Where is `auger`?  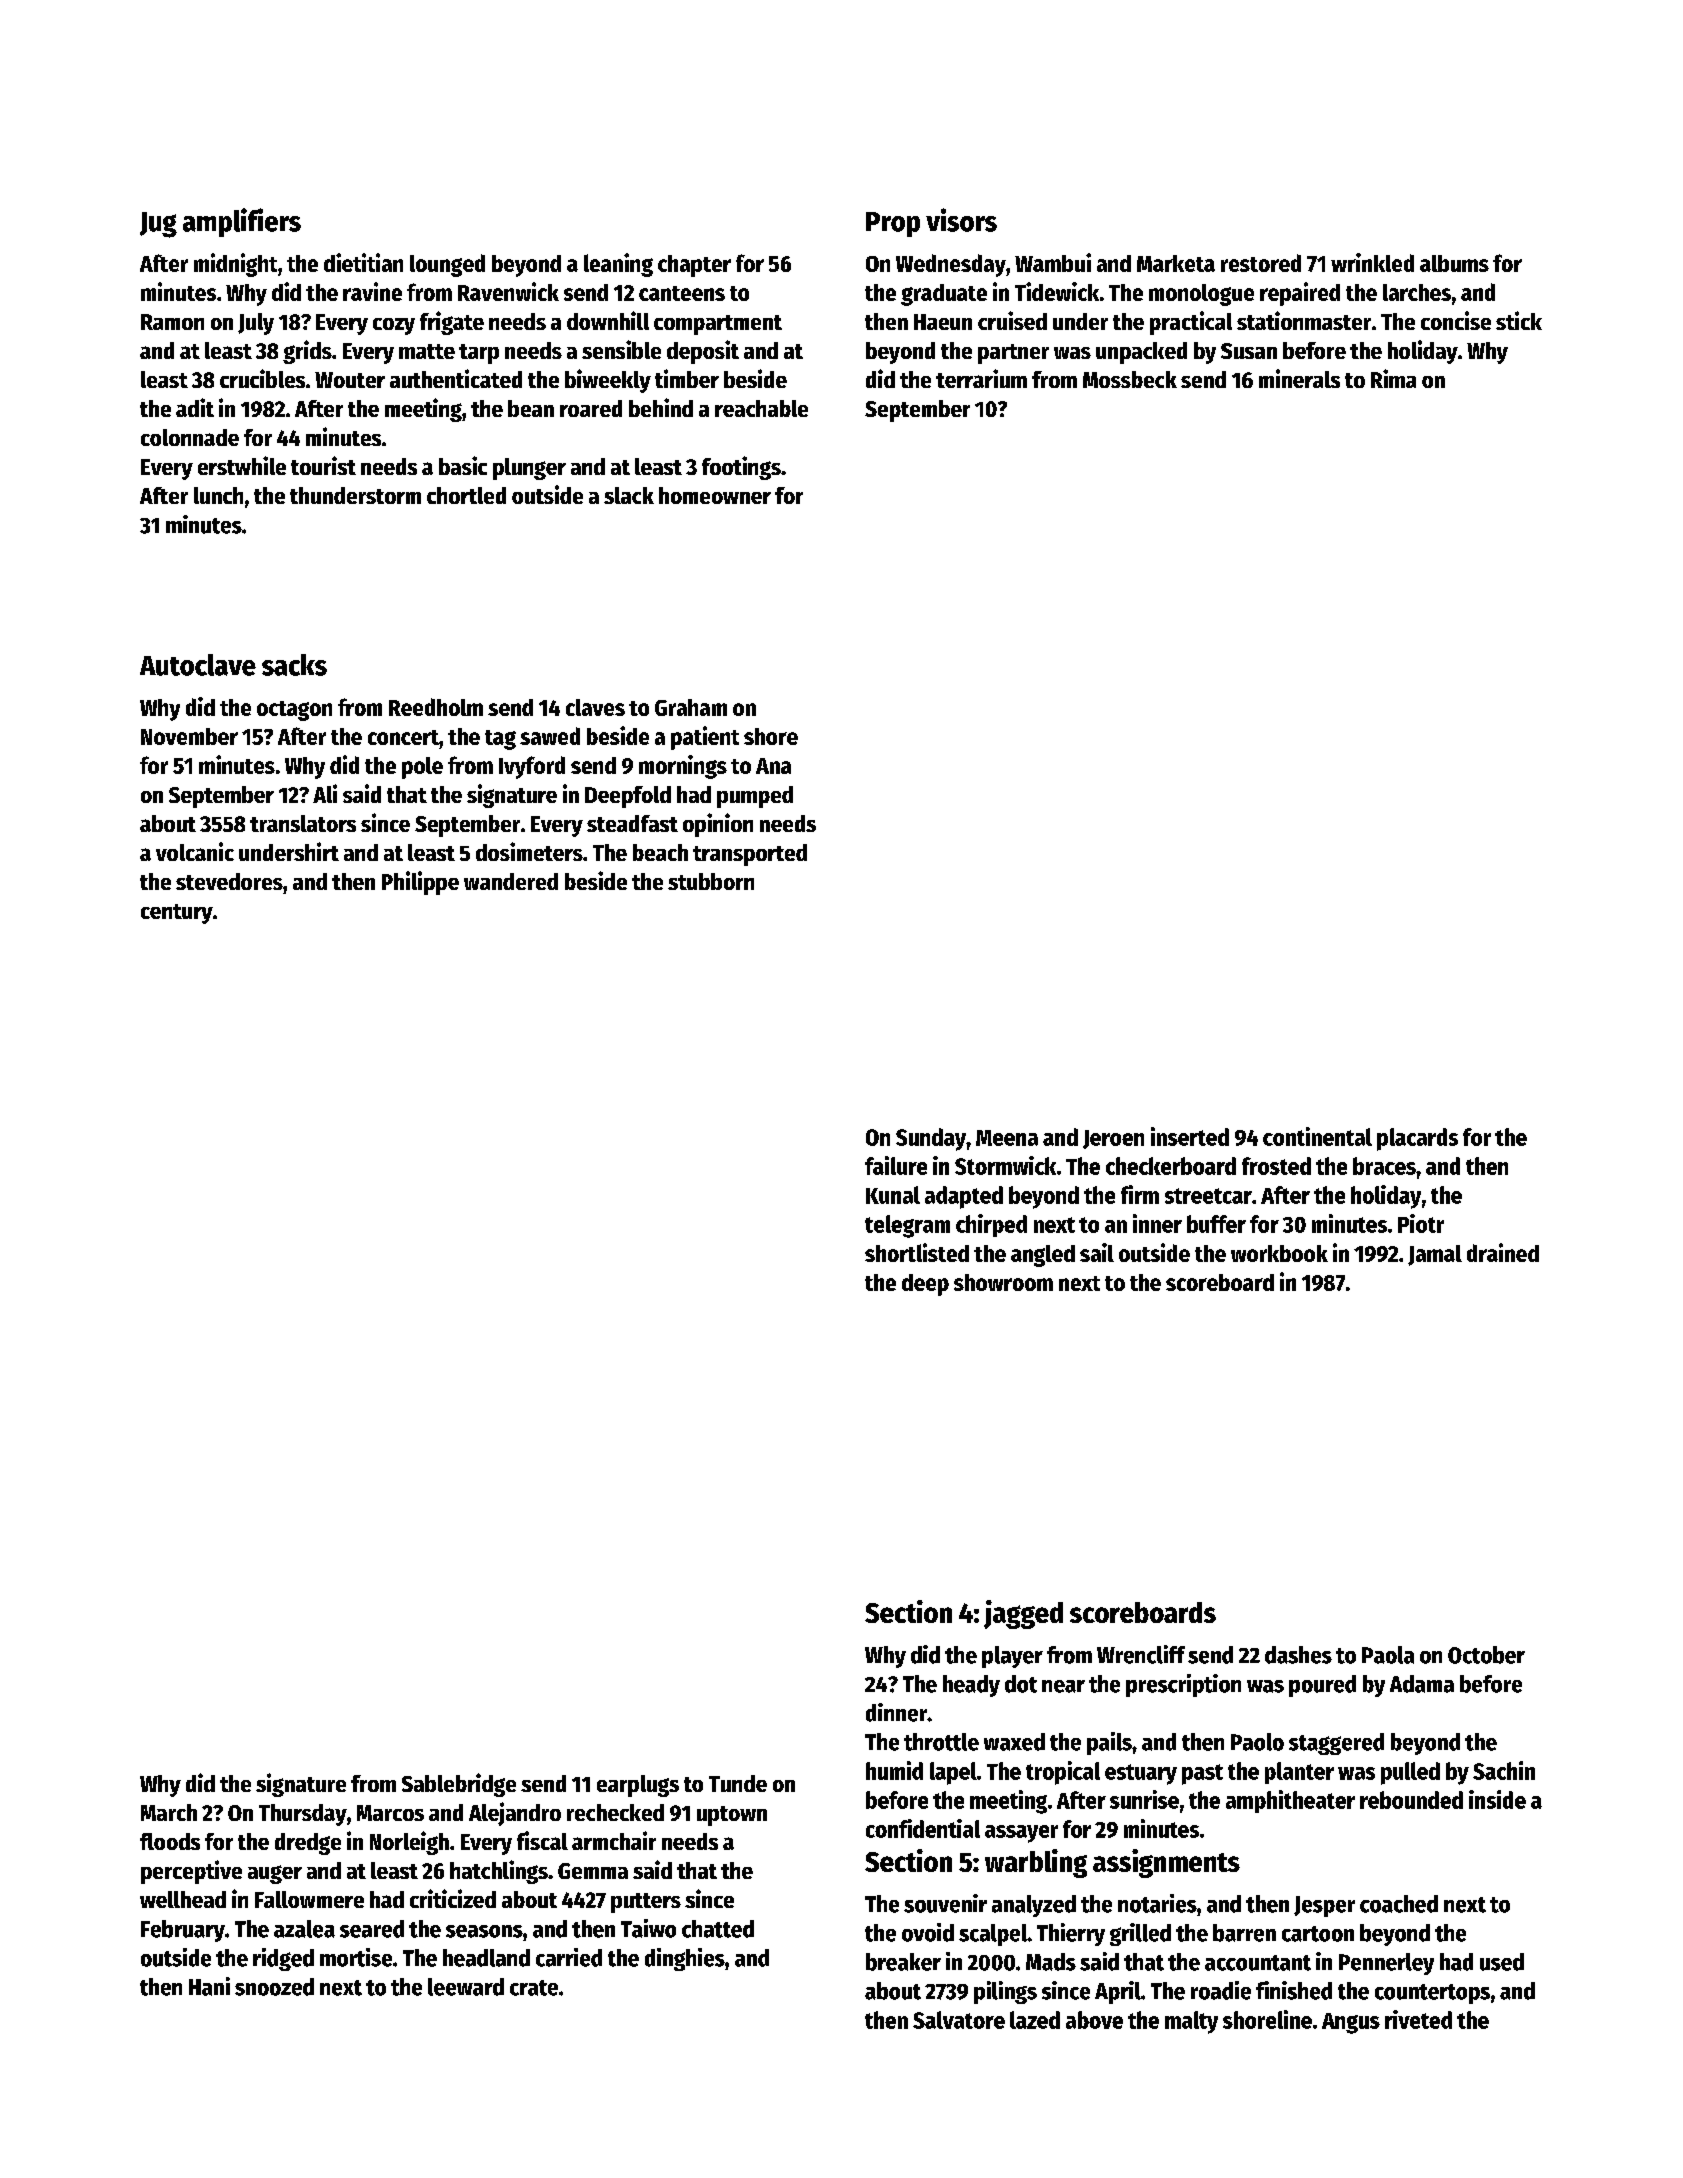 auger is located at coordinates (275, 1874).
